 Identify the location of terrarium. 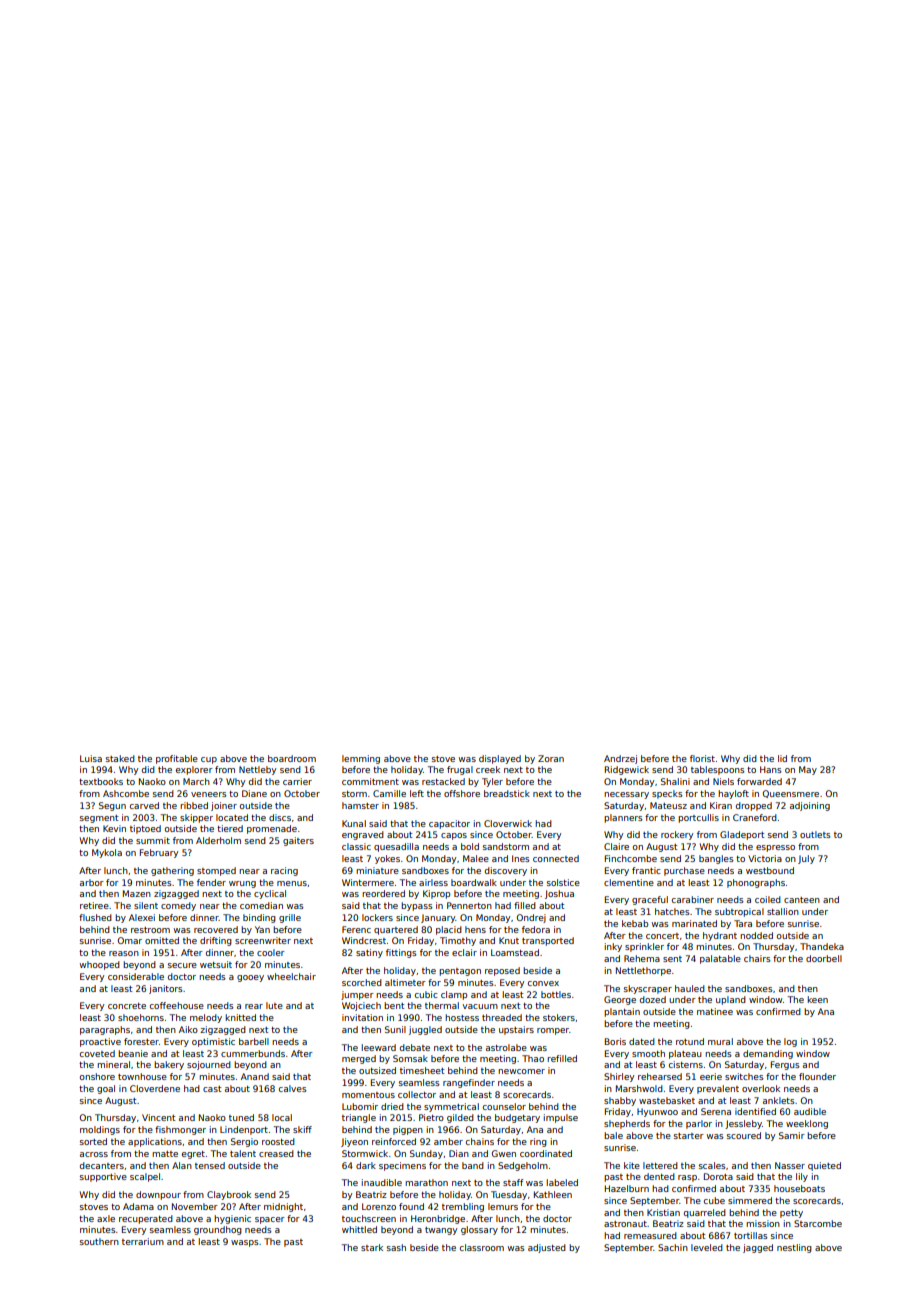
(143, 1241).
